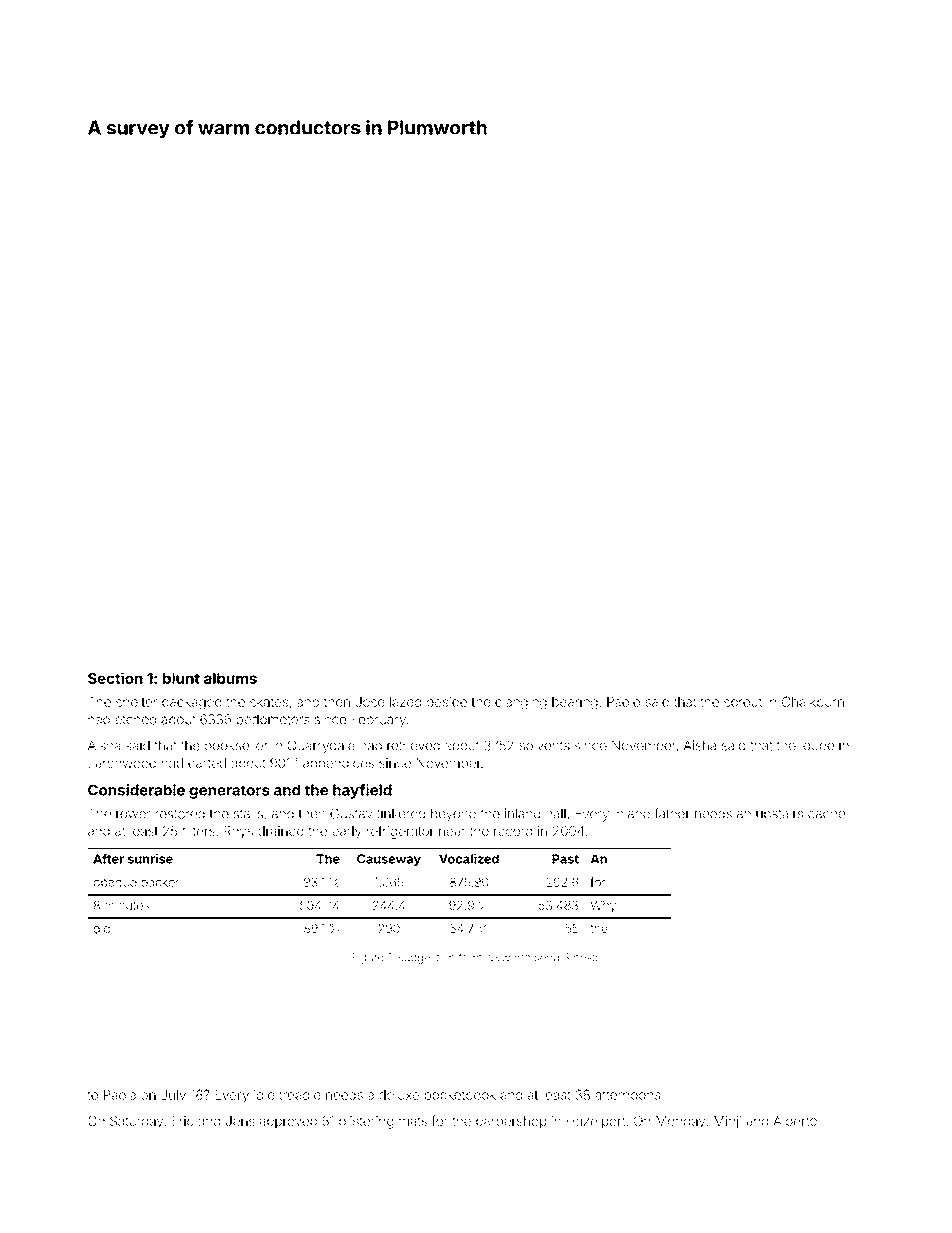 The width and height of the image is (952, 1233). I want to click on minutes, so click(127, 905).
